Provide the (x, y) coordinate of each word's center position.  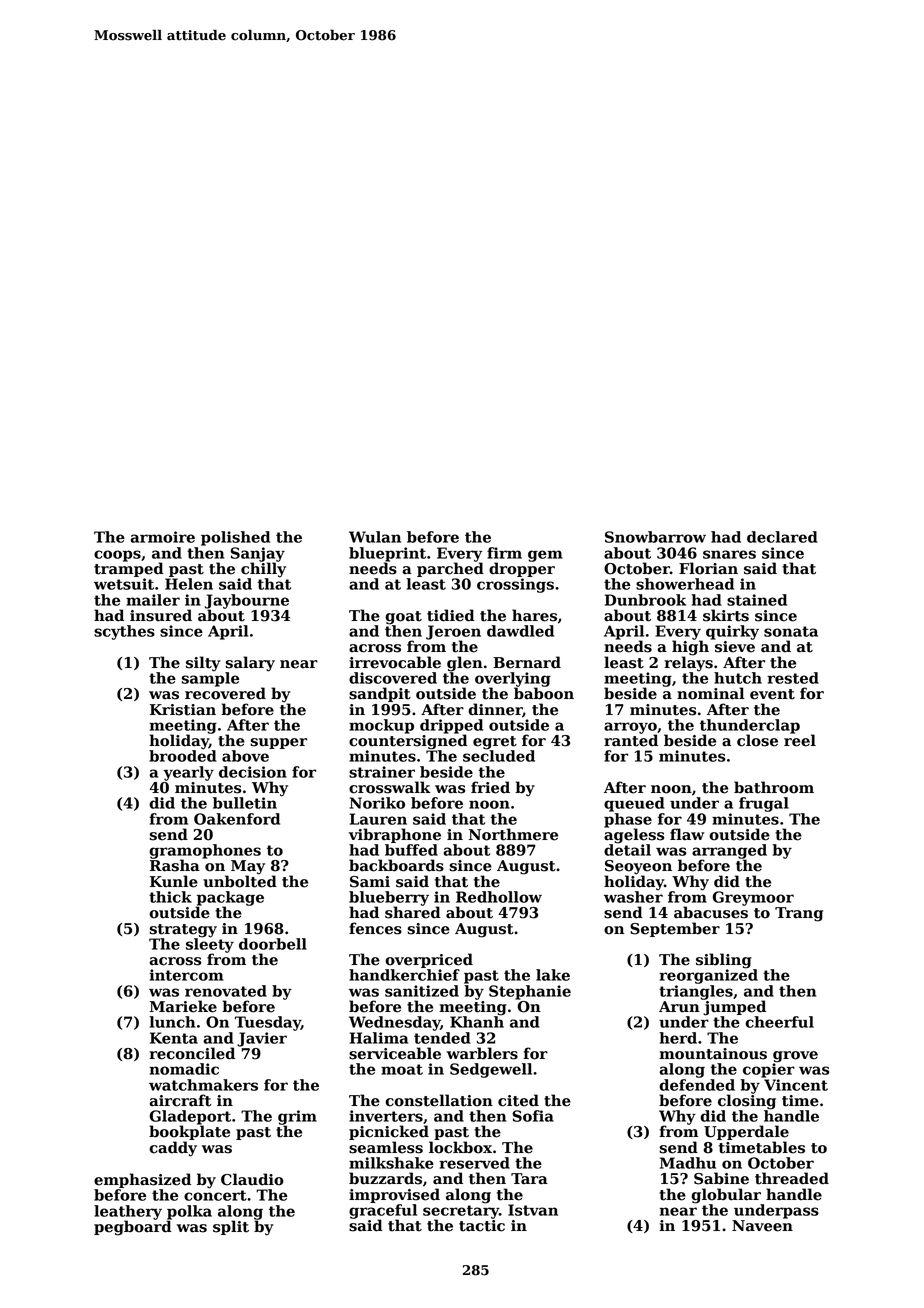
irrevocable (395, 662)
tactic (482, 1226)
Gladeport (190, 1117)
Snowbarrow (655, 537)
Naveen (762, 1226)
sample (210, 679)
